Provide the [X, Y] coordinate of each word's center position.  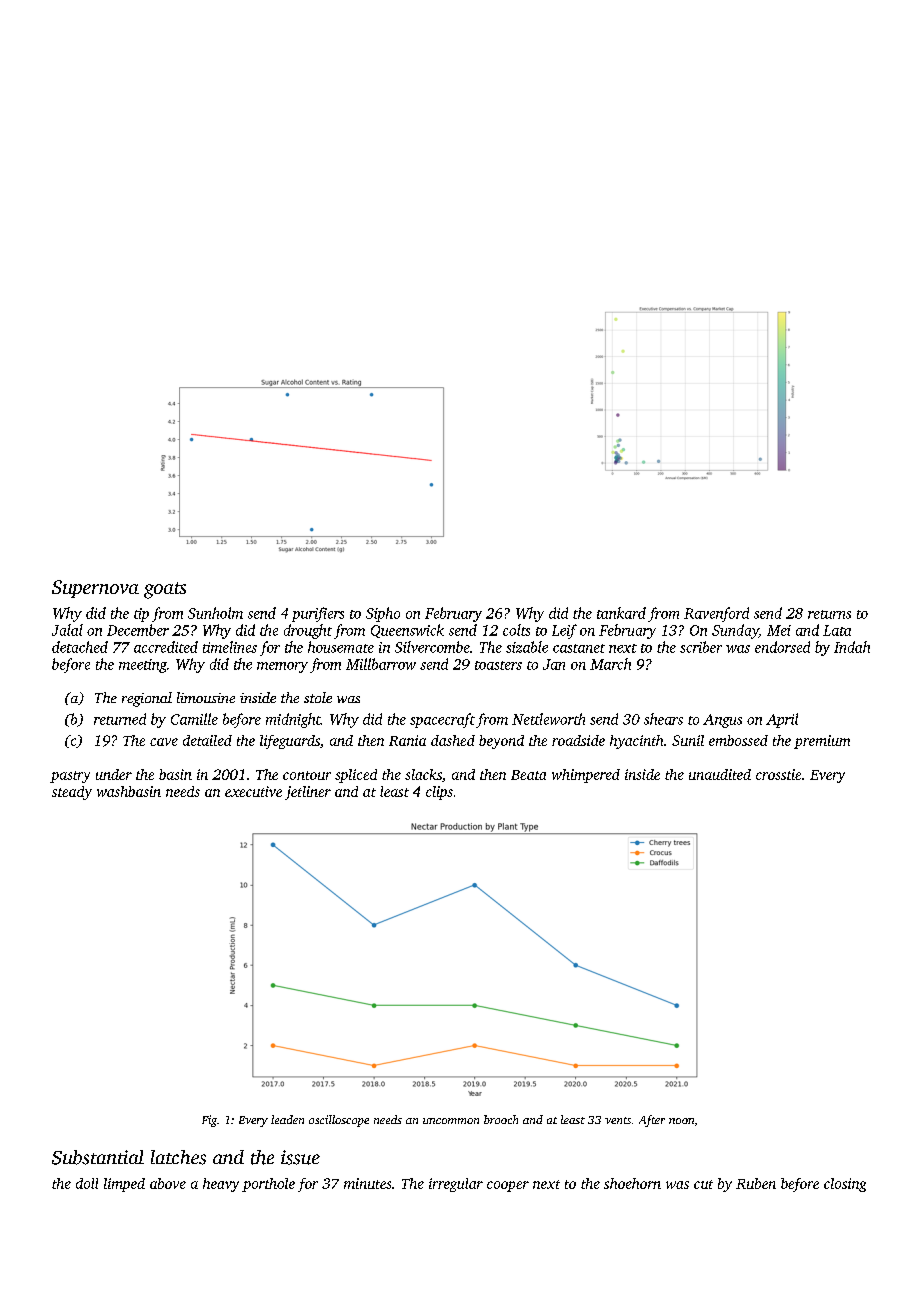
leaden [287, 1119]
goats [165, 590]
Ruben [756, 1183]
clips [439, 793]
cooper [508, 1186]
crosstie [778, 774]
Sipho [383, 614]
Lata [837, 630]
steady [72, 793]
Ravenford [716, 614]
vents [618, 1120]
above [168, 1183]
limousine [206, 697]
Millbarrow [381, 664]
